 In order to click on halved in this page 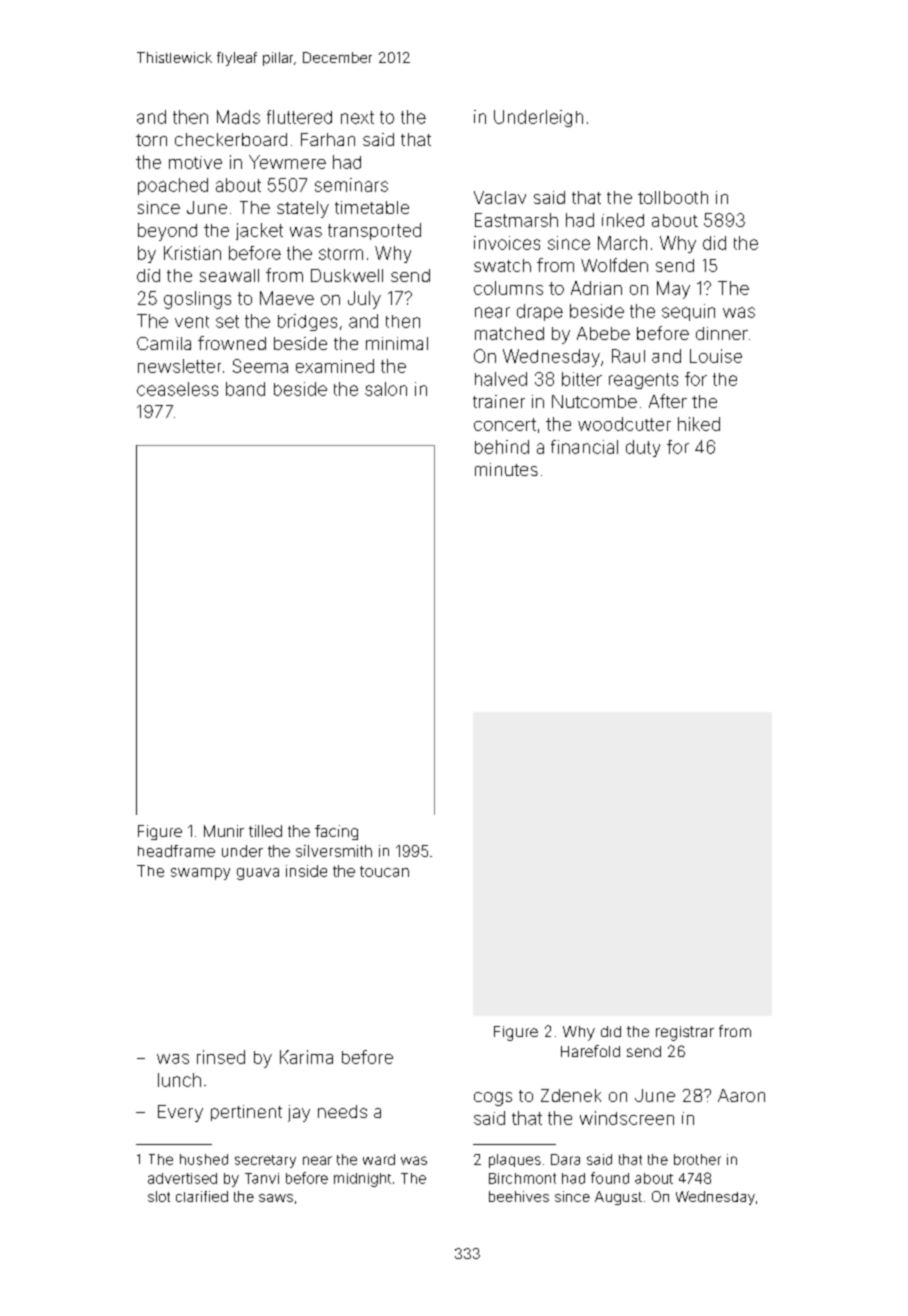, I will do `click(501, 379)`.
